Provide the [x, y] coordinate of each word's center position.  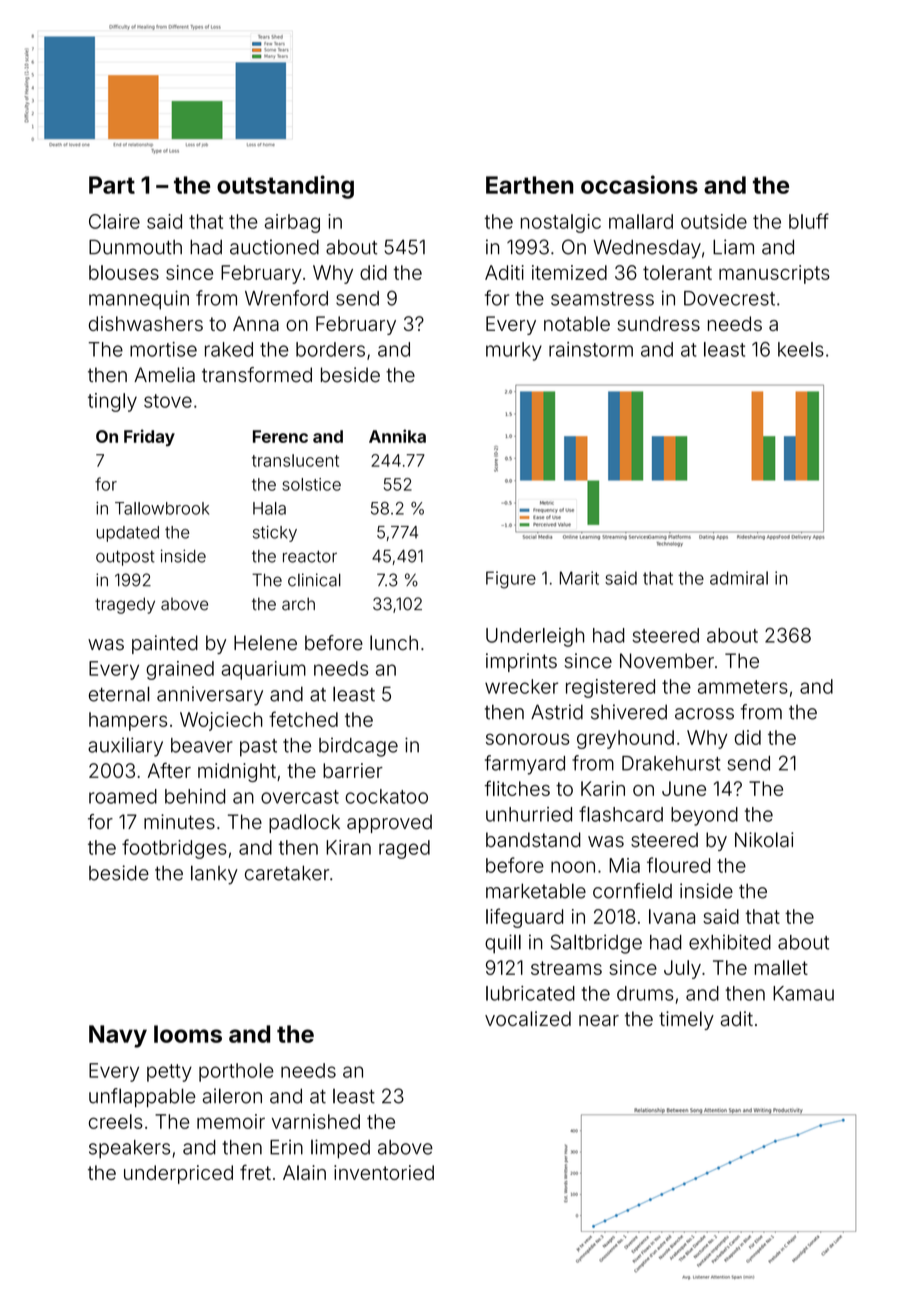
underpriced [178, 1174]
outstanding [285, 187]
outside [714, 221]
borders [330, 349]
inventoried [384, 1172]
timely [686, 1020]
